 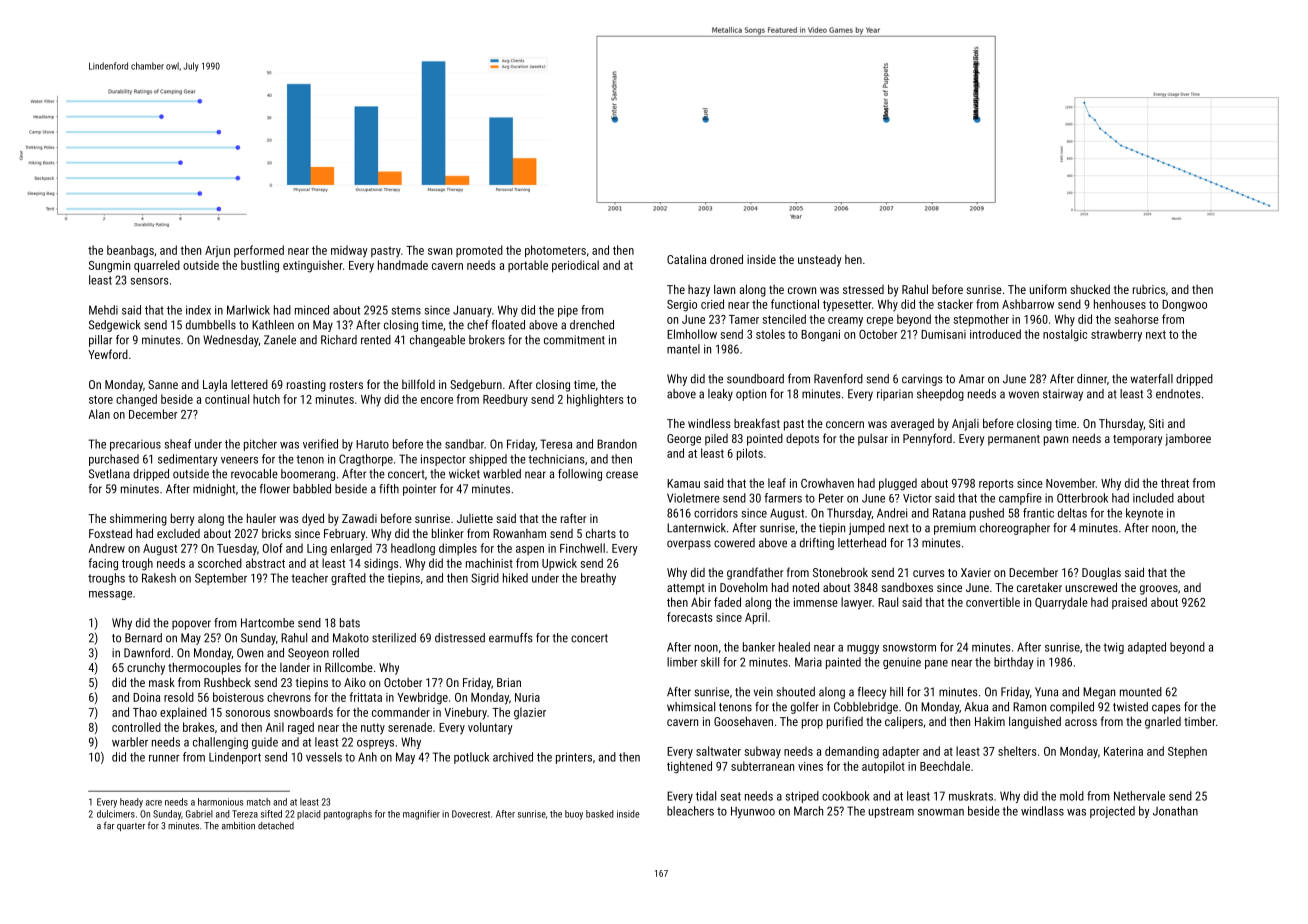 What do you see at coordinates (1112, 812) in the image?
I see `projected` at bounding box center [1112, 812].
